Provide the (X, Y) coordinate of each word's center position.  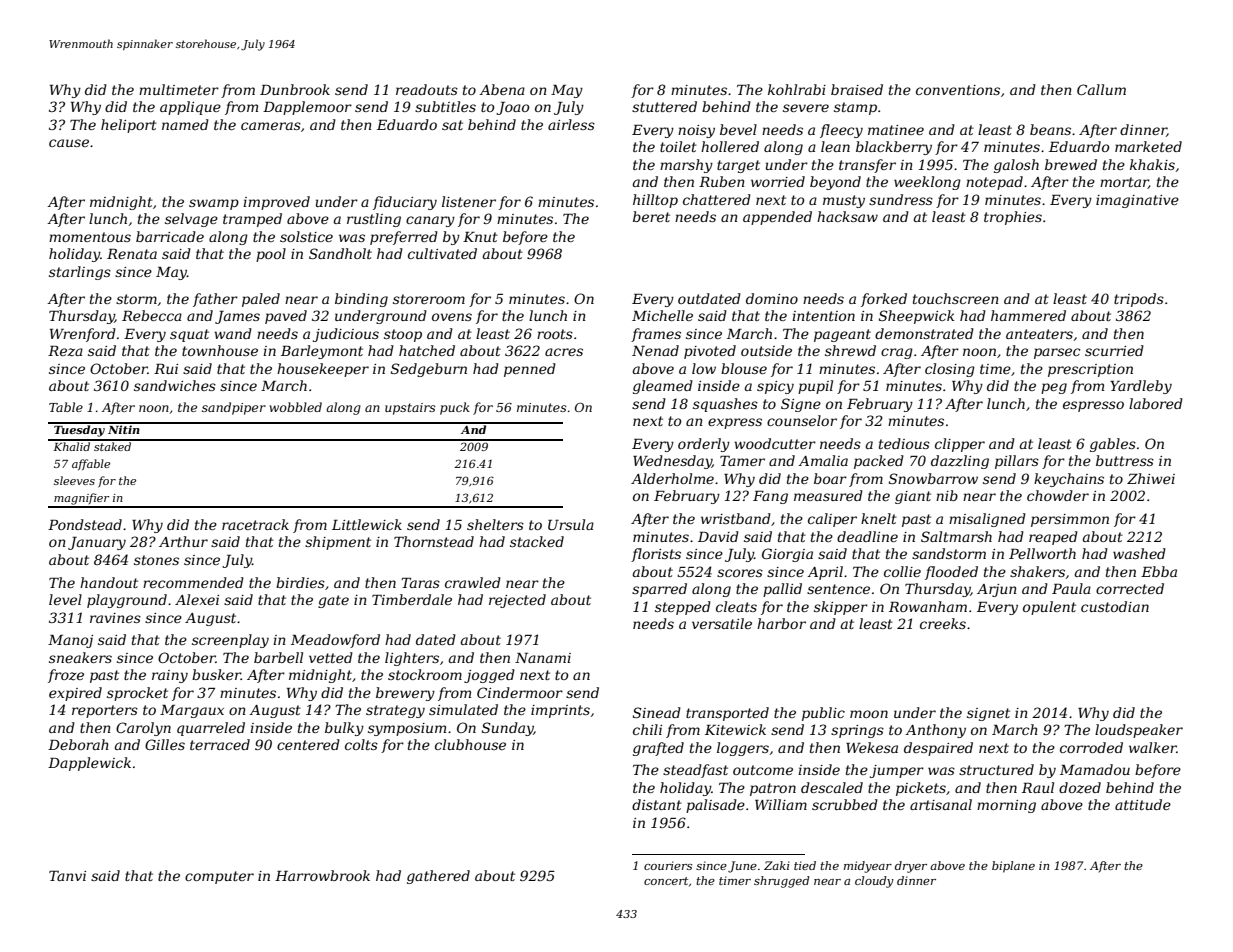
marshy (686, 166)
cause (69, 143)
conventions (958, 90)
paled (261, 300)
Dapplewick (89, 764)
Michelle (662, 315)
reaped (1053, 538)
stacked (537, 541)
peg (1054, 388)
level (65, 599)
